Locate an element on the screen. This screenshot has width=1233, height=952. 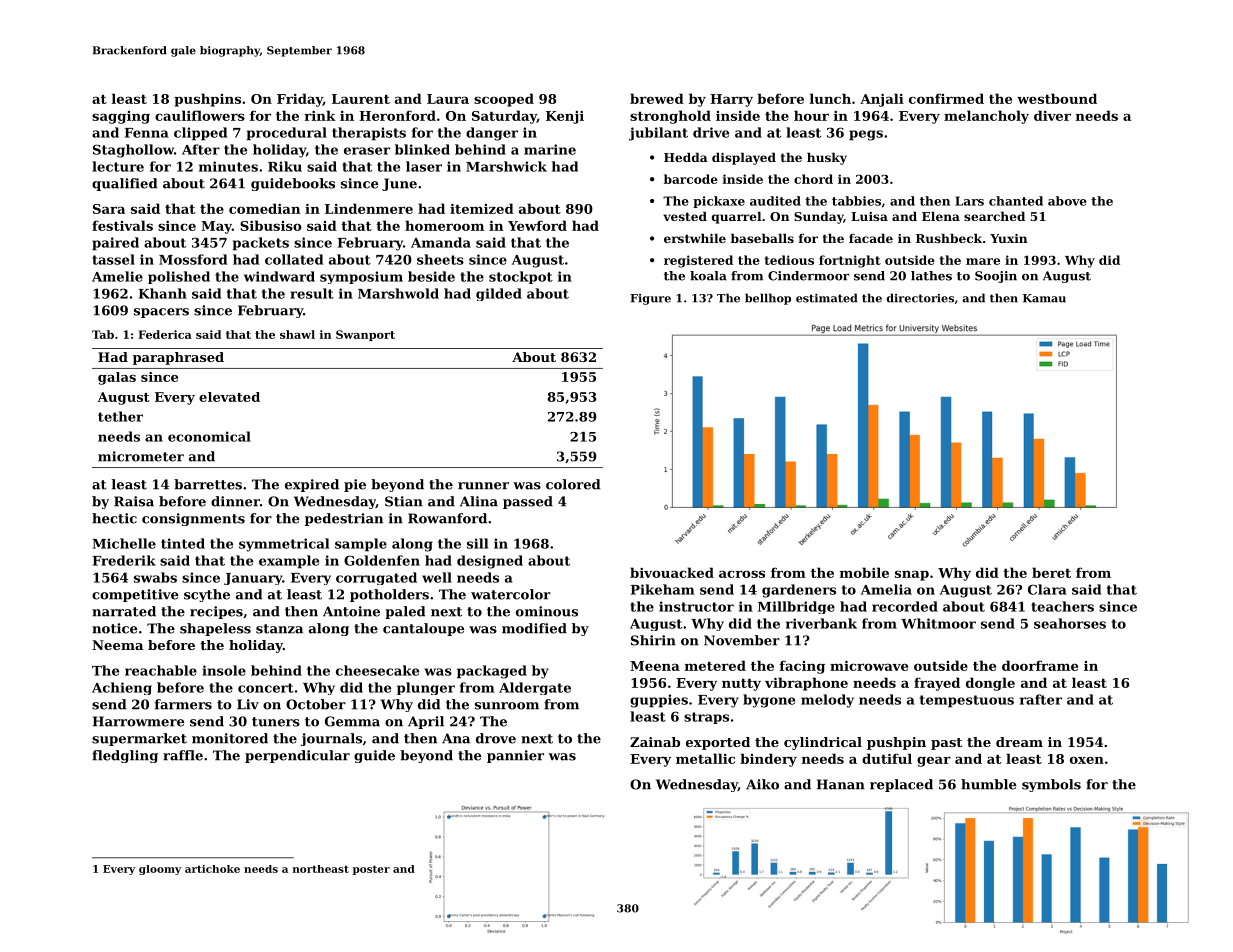
fledgling is located at coordinates (125, 756).
